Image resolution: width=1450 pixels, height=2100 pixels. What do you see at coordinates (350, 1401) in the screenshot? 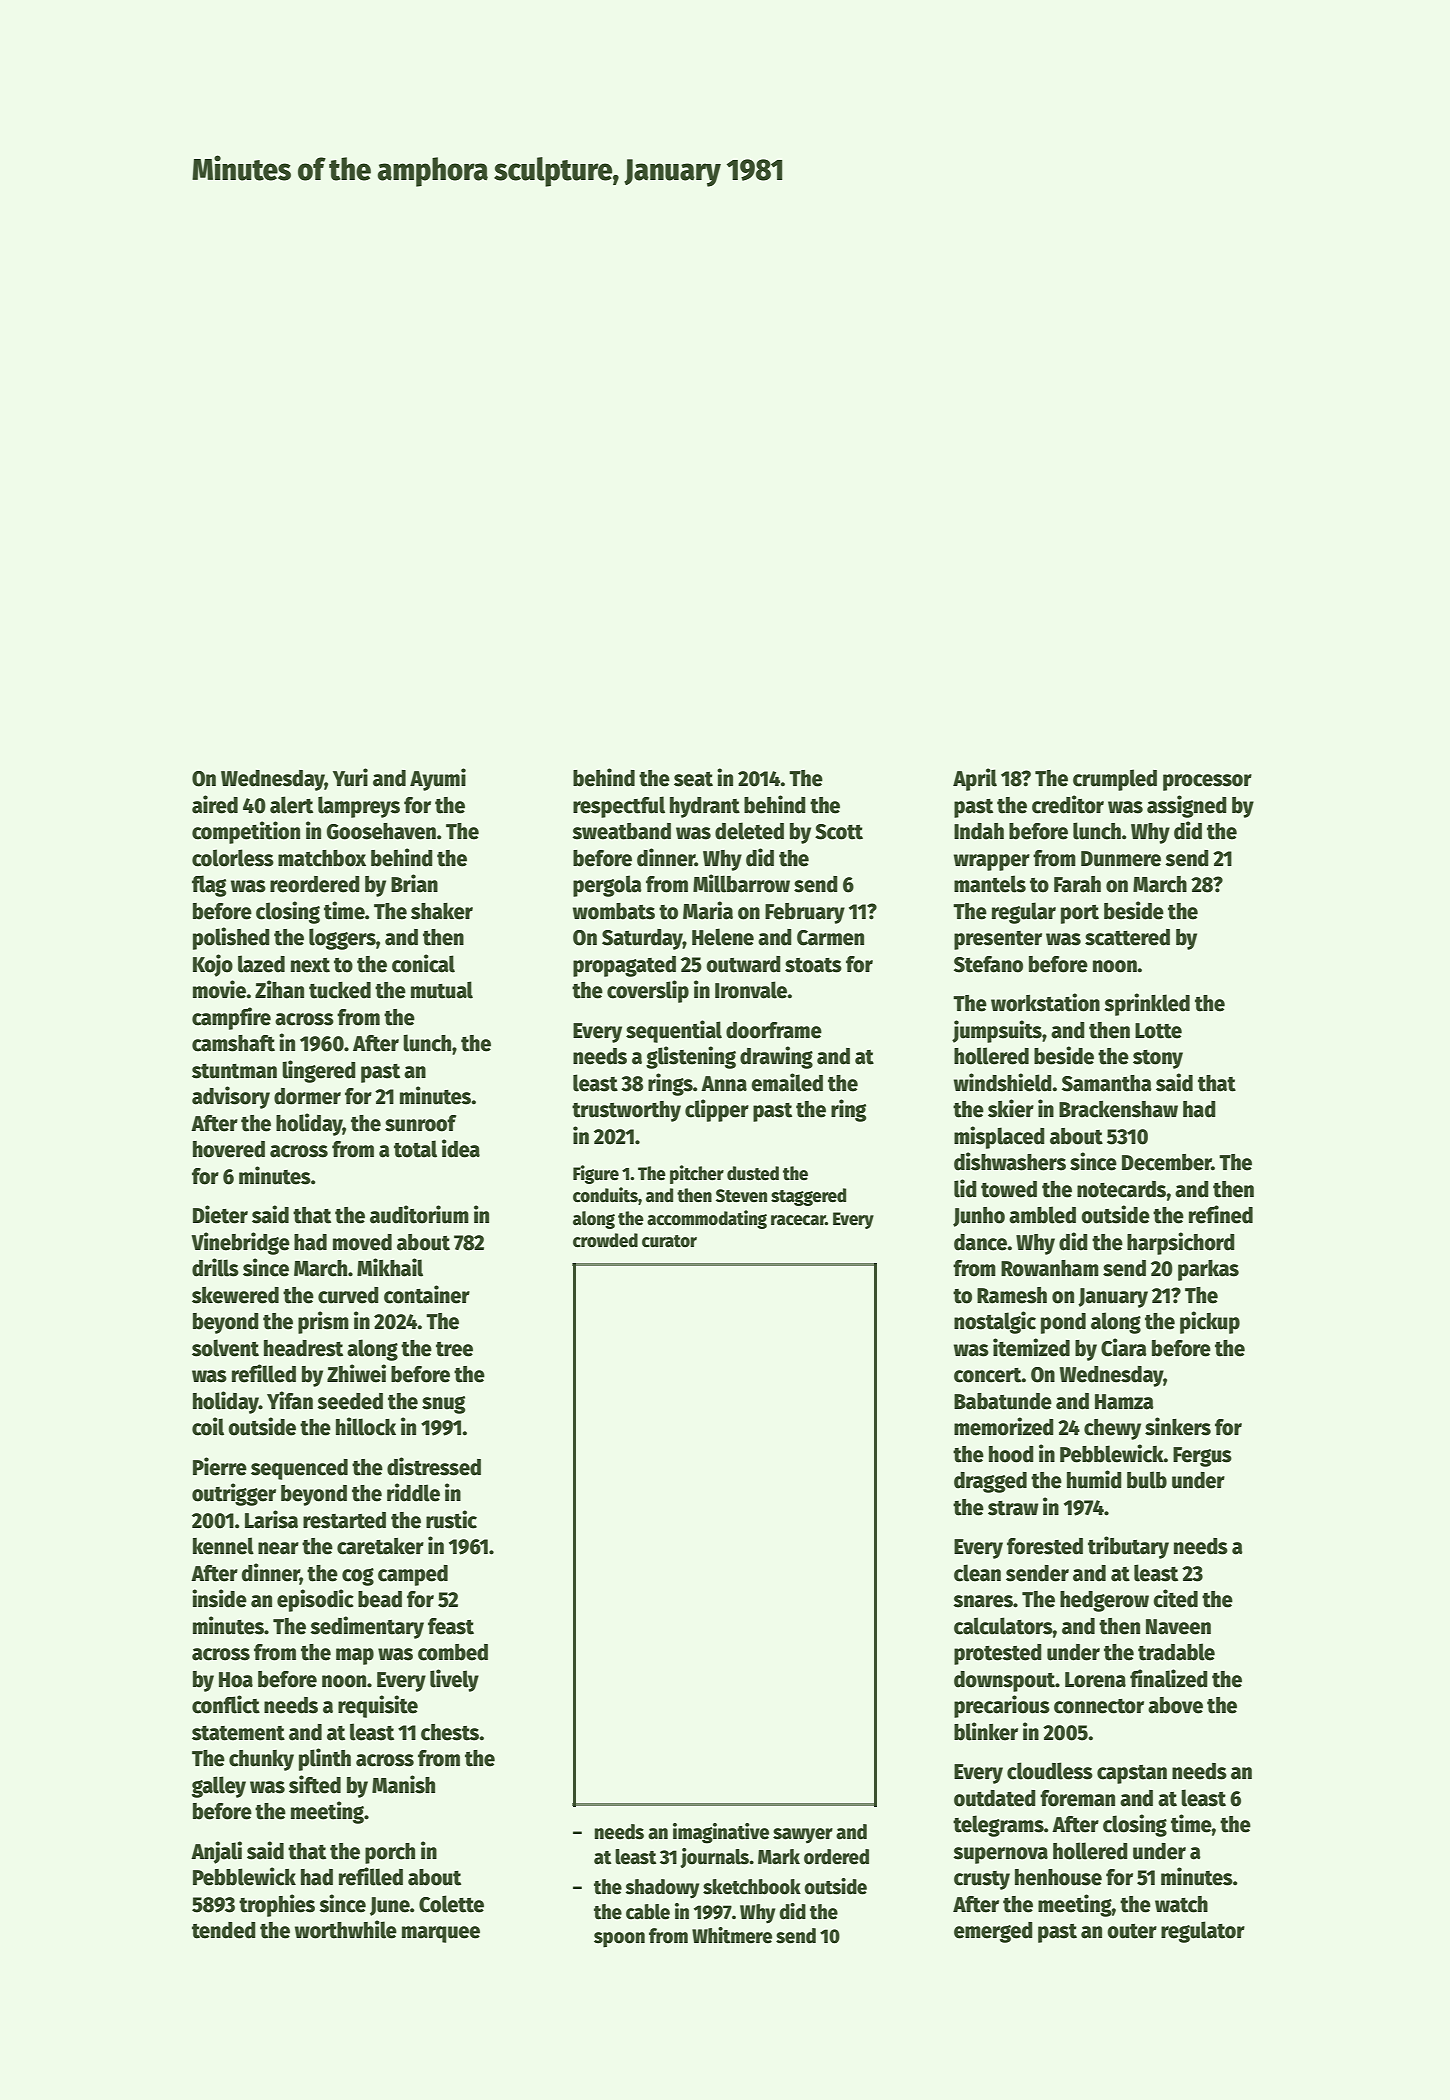
I see `seeded` at bounding box center [350, 1401].
